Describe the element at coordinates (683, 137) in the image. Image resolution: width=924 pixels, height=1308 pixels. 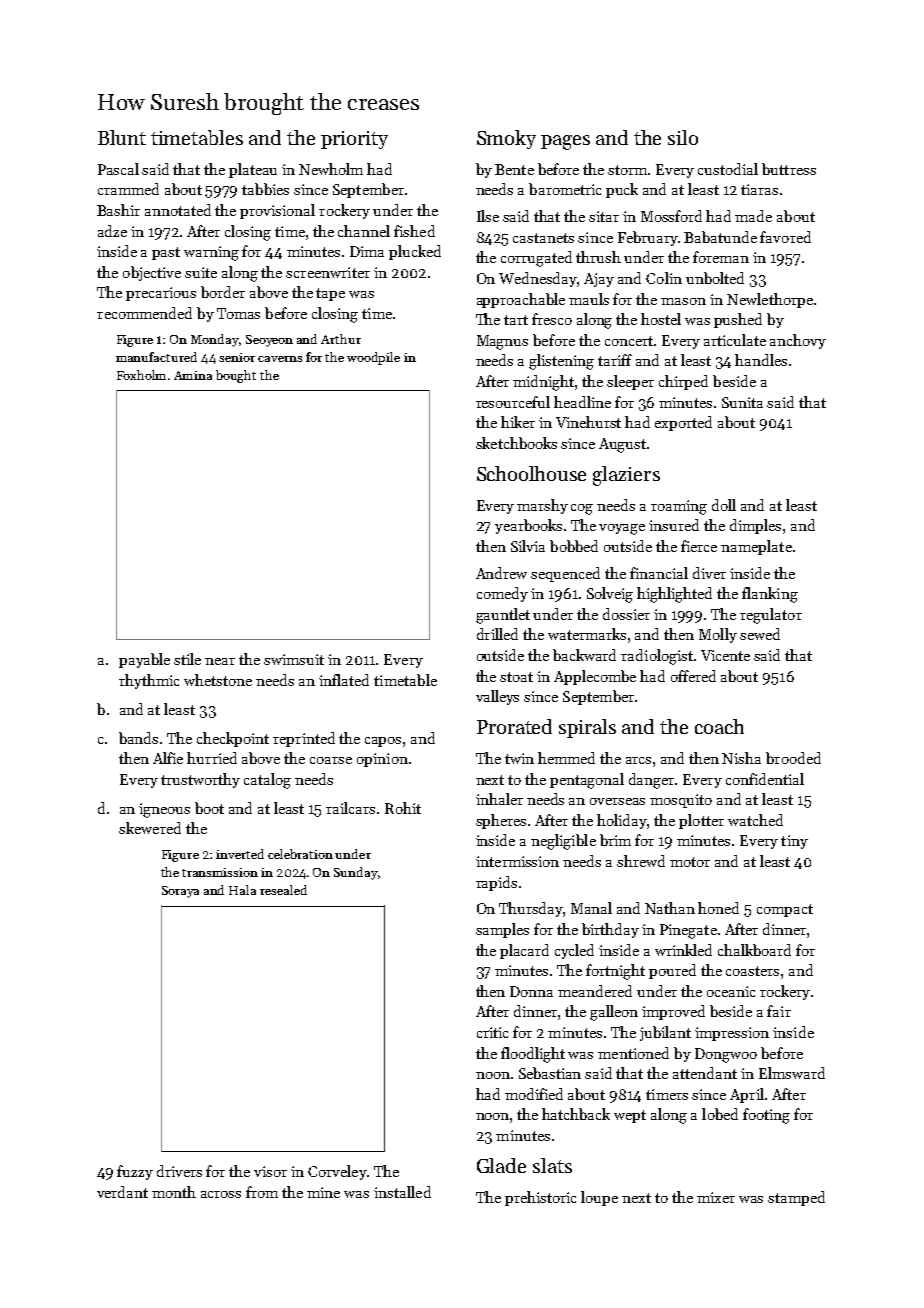
I see `silo` at that location.
